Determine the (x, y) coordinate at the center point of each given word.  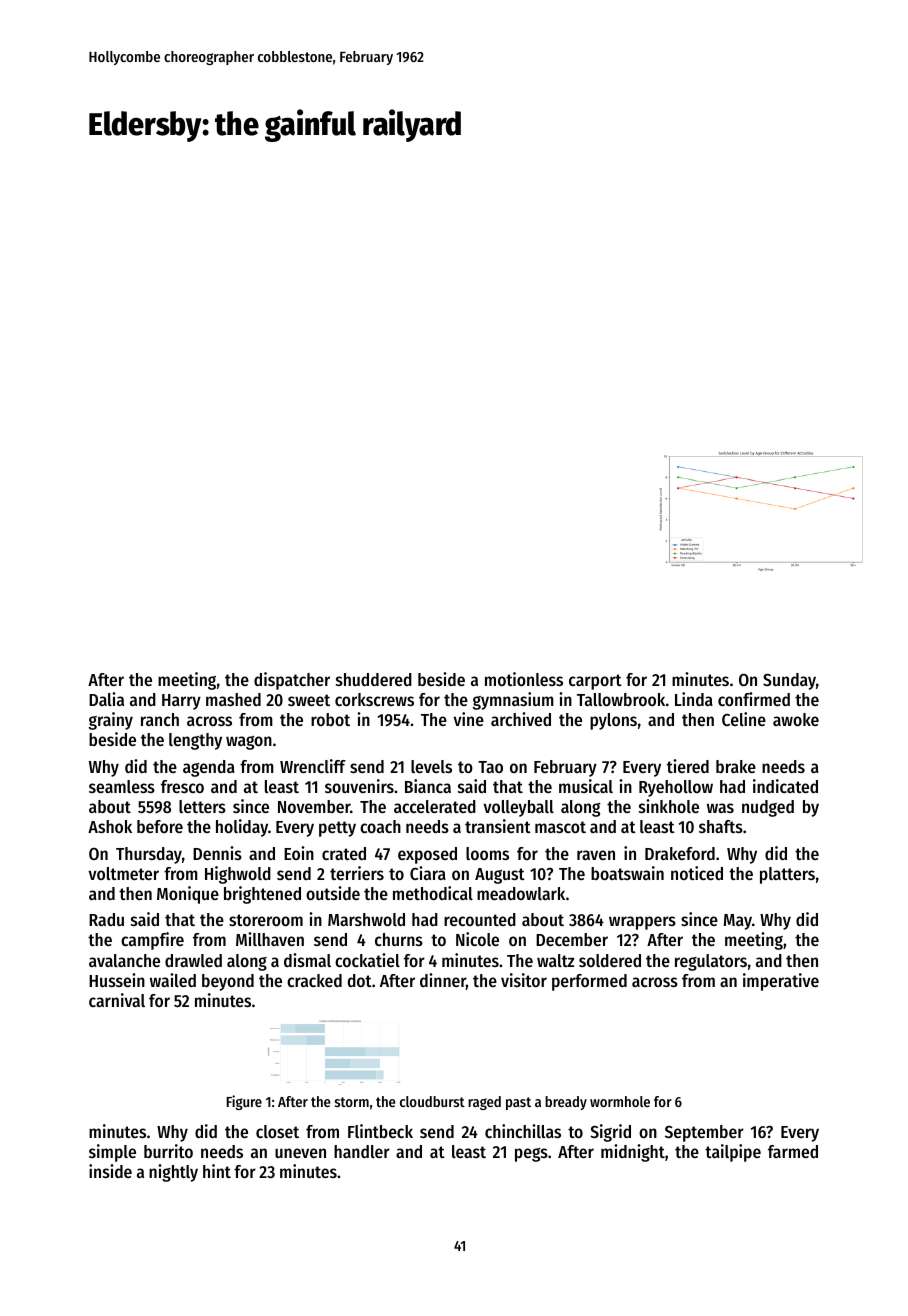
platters (787, 875)
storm (352, 1102)
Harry (181, 702)
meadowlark (521, 893)
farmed (793, 1151)
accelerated (435, 806)
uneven (300, 1153)
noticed (697, 873)
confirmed (754, 699)
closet (277, 1131)
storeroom (266, 920)
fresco (182, 786)
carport (595, 682)
